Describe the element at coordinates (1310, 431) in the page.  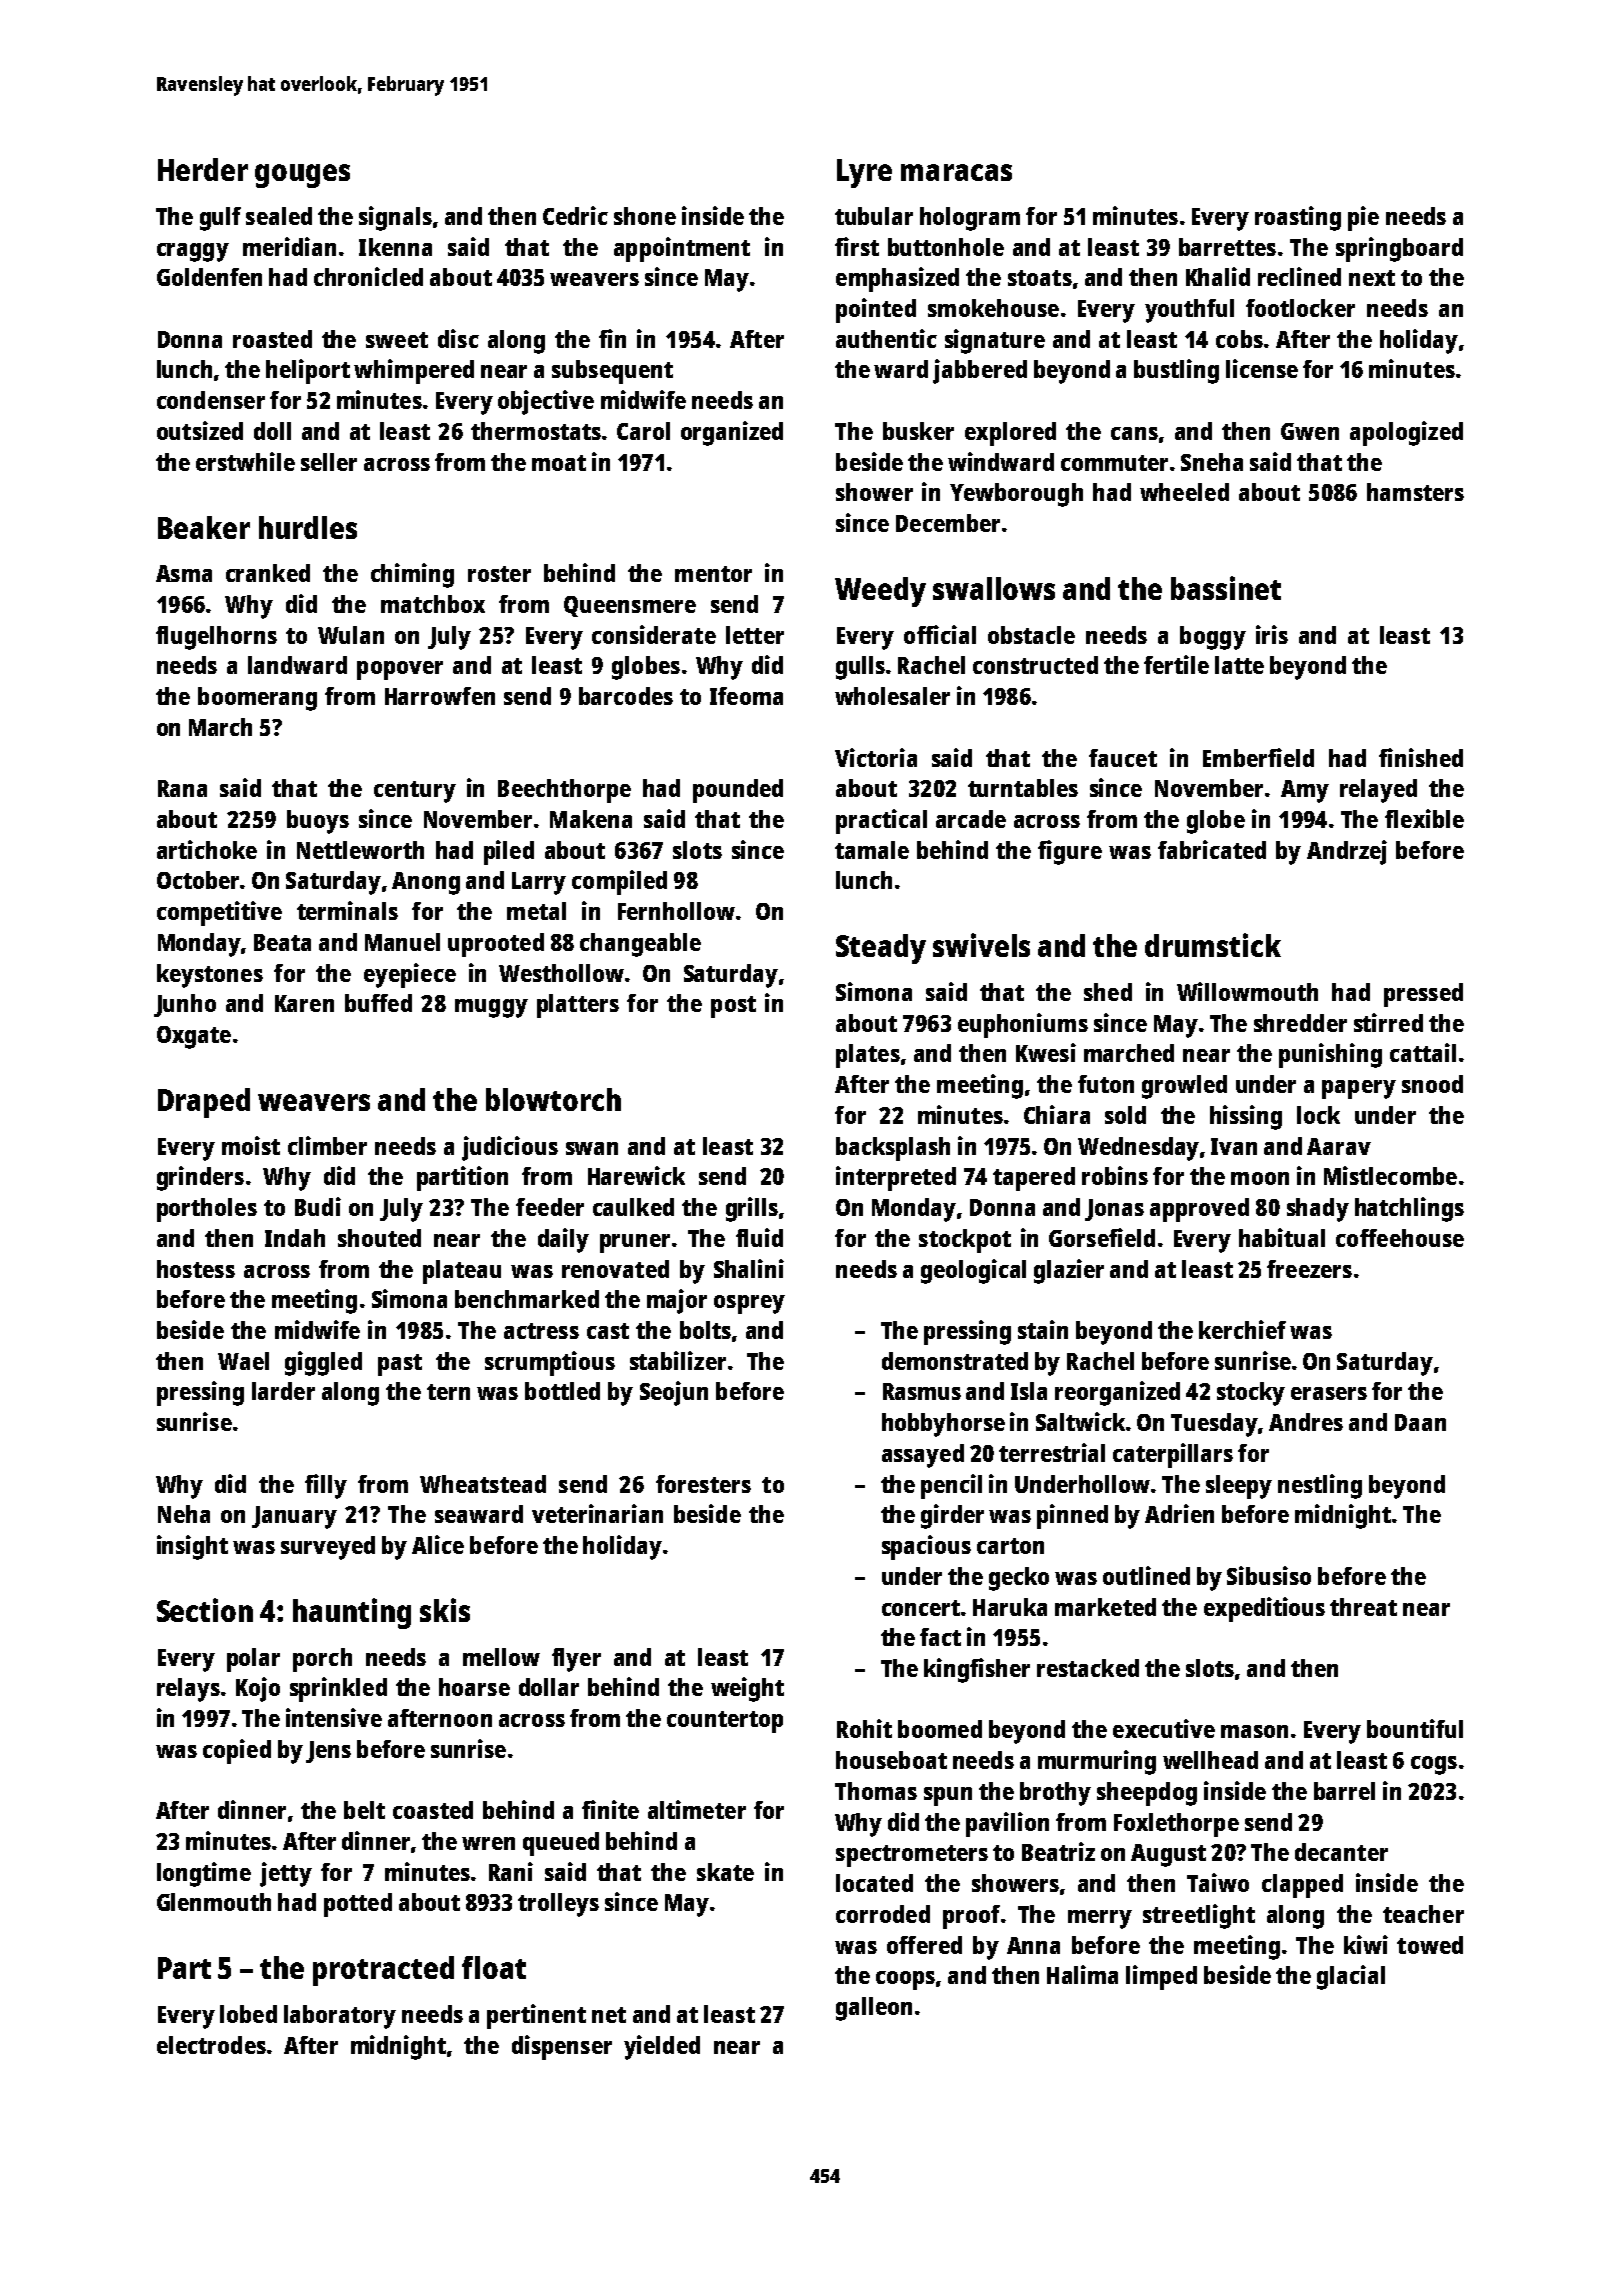
I see `Gwen` at that location.
